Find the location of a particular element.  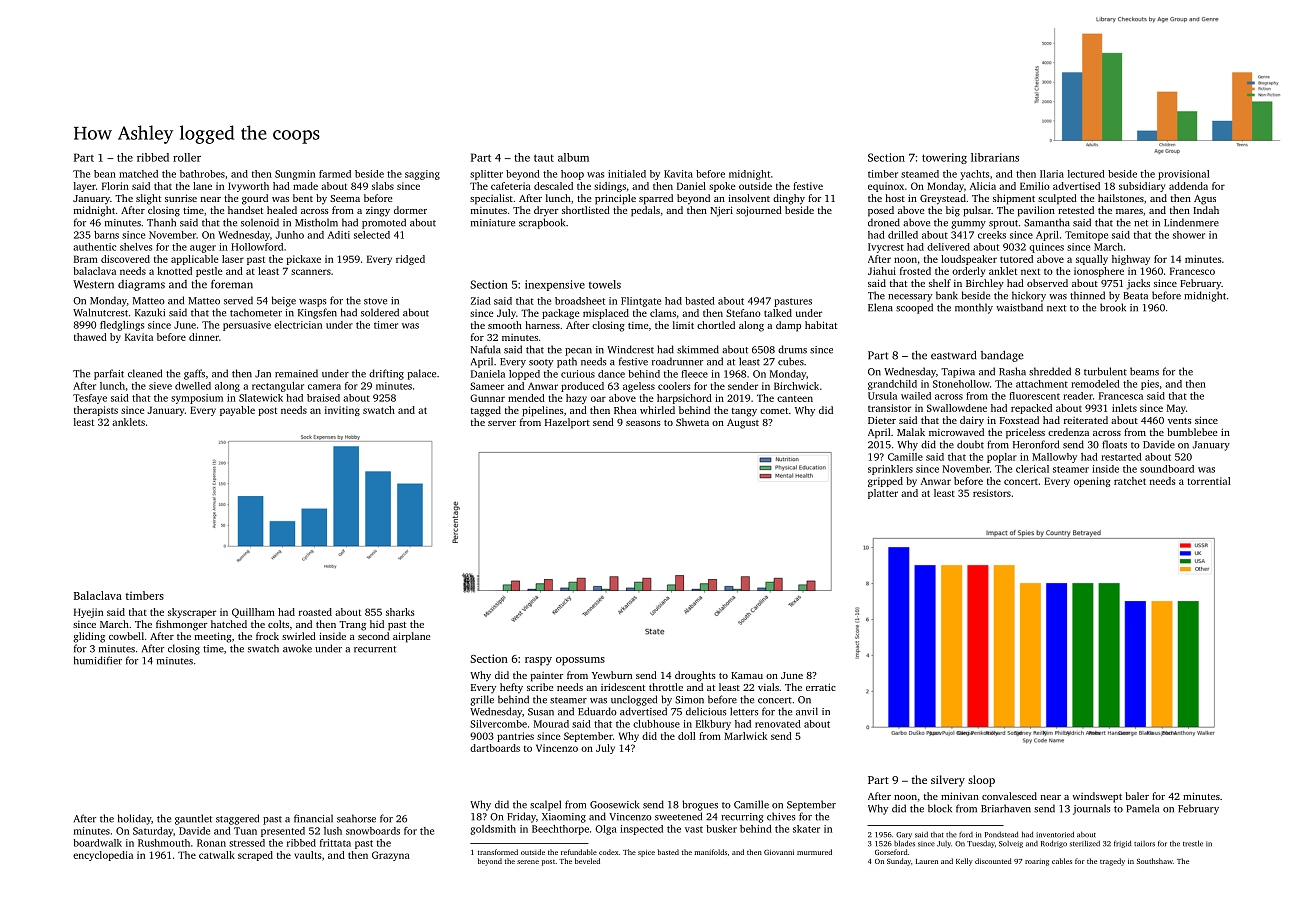

towels is located at coordinates (605, 284).
